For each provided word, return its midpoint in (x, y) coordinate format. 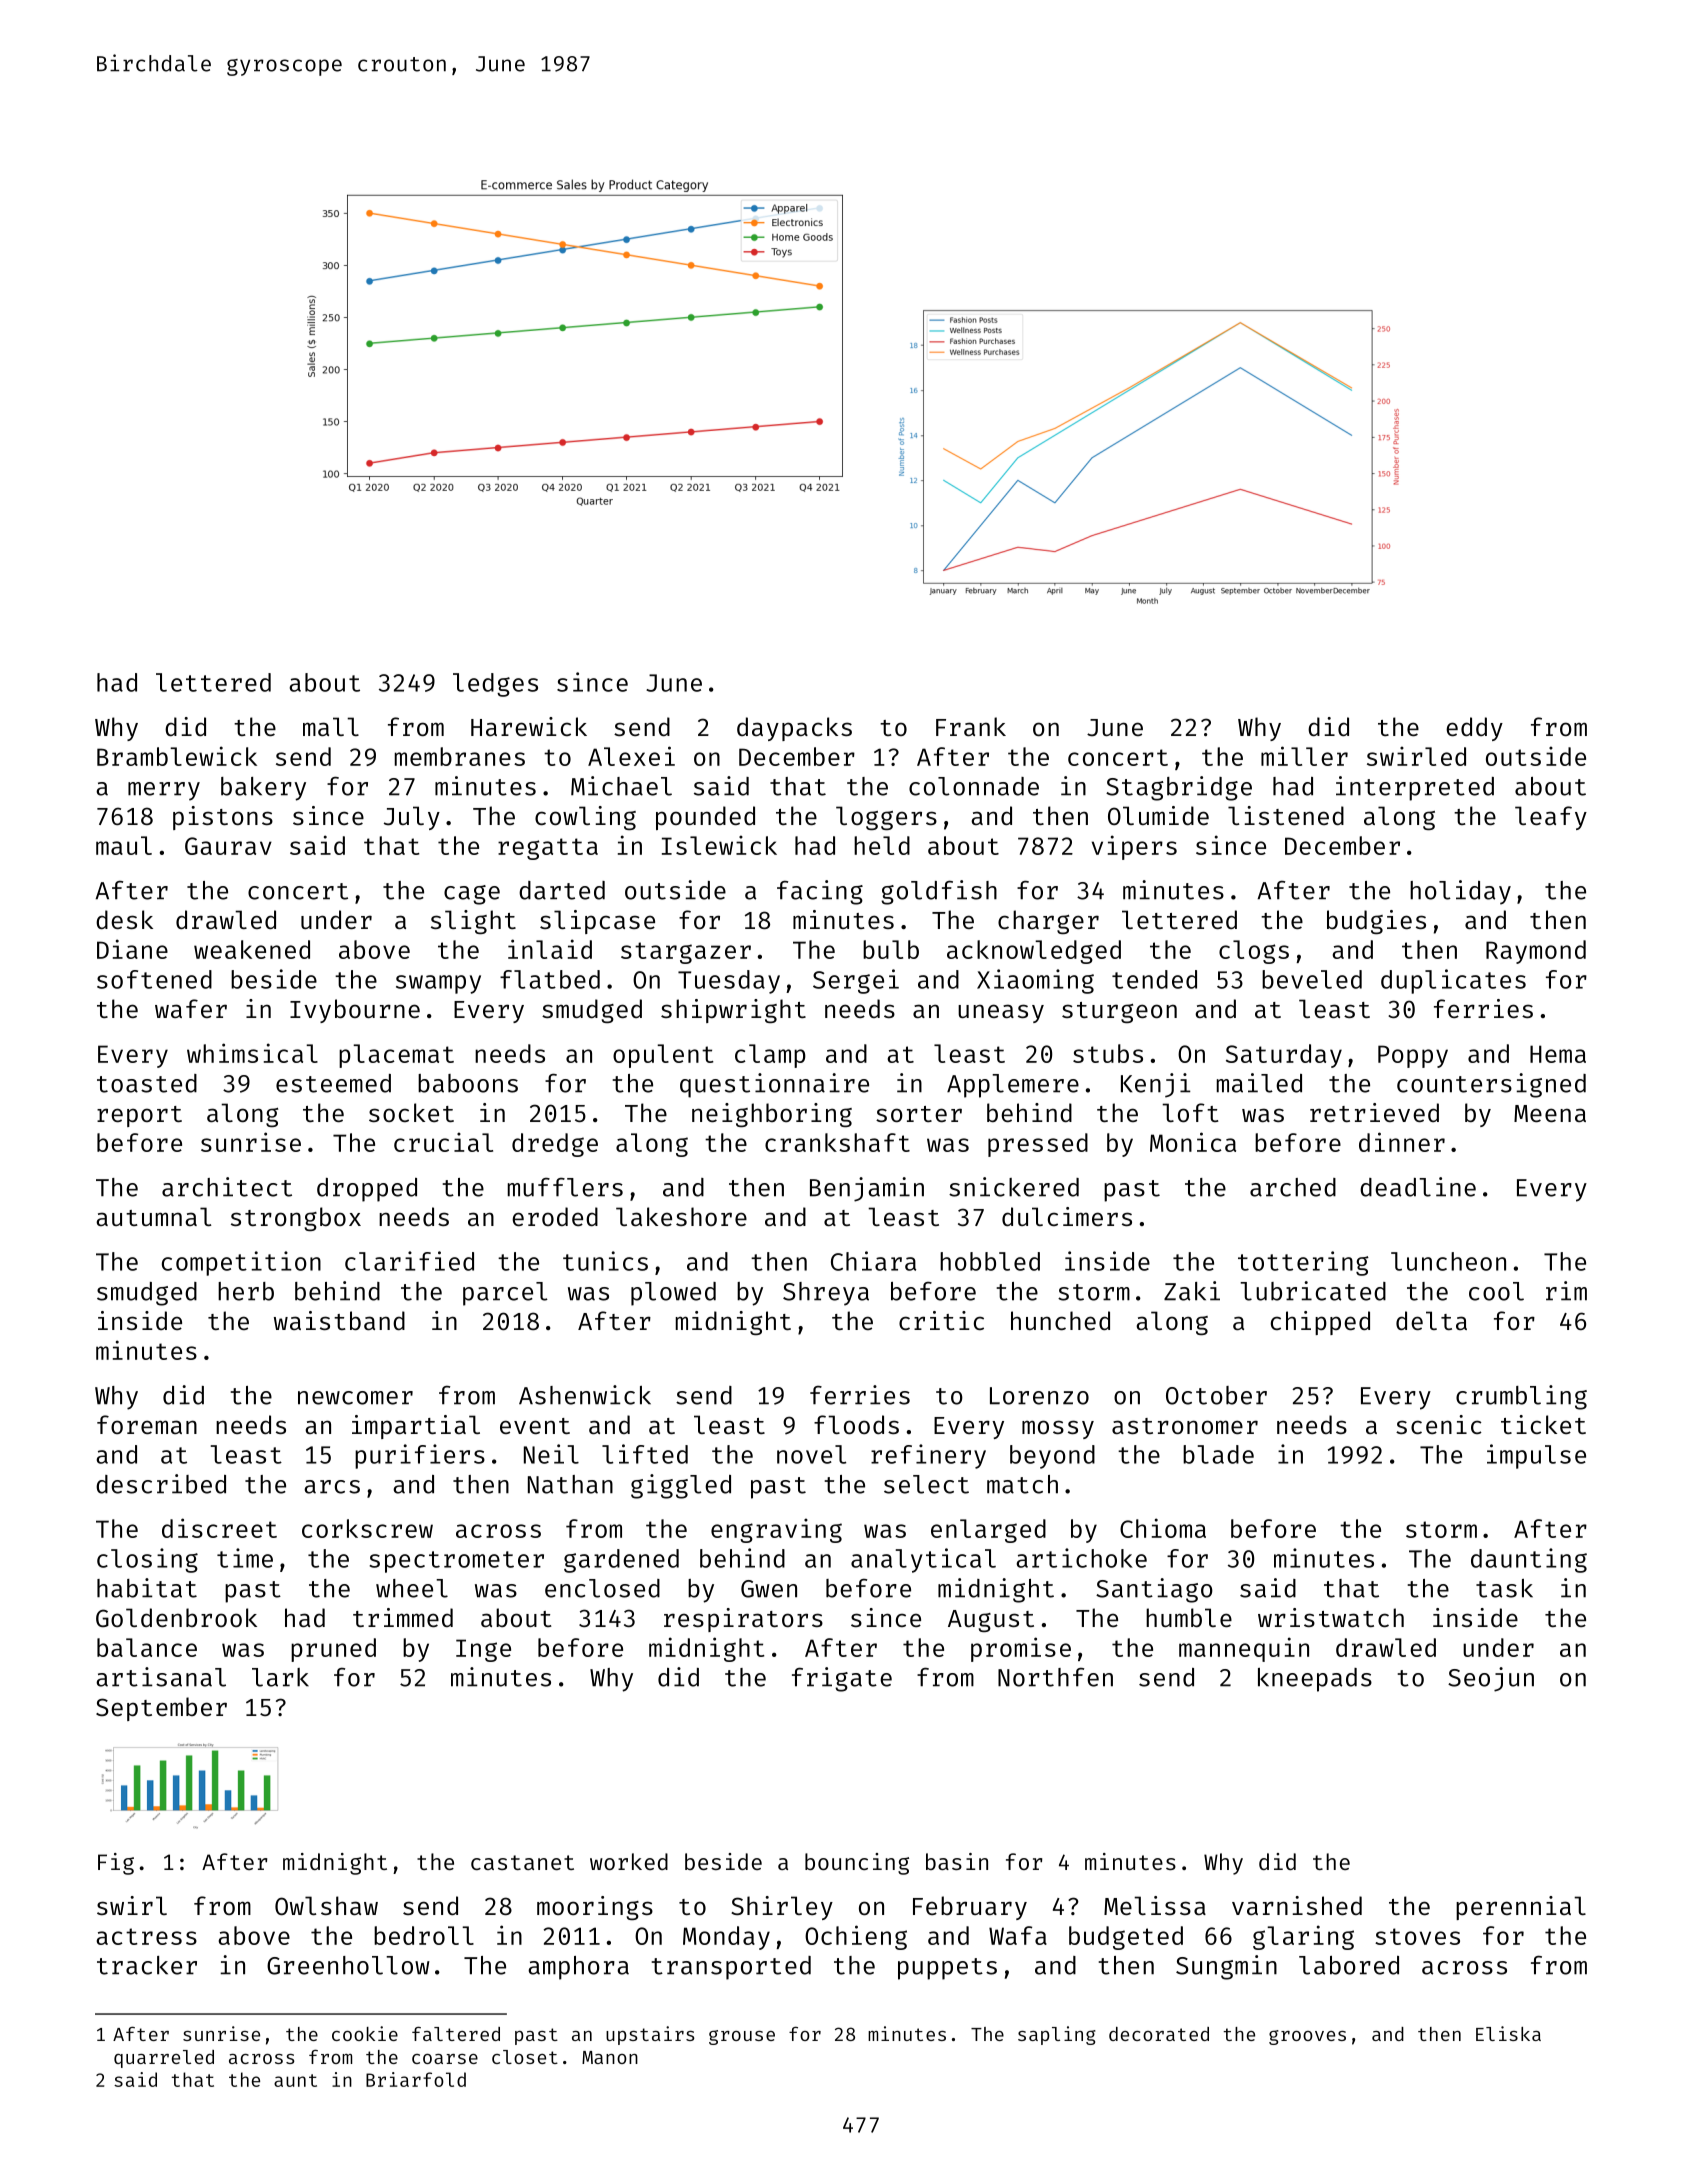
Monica (1193, 1142)
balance (147, 1647)
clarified (409, 1261)
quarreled (164, 2059)
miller (1304, 756)
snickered (1014, 1187)
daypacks (794, 729)
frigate (842, 1679)
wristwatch (1331, 1617)
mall (331, 726)
